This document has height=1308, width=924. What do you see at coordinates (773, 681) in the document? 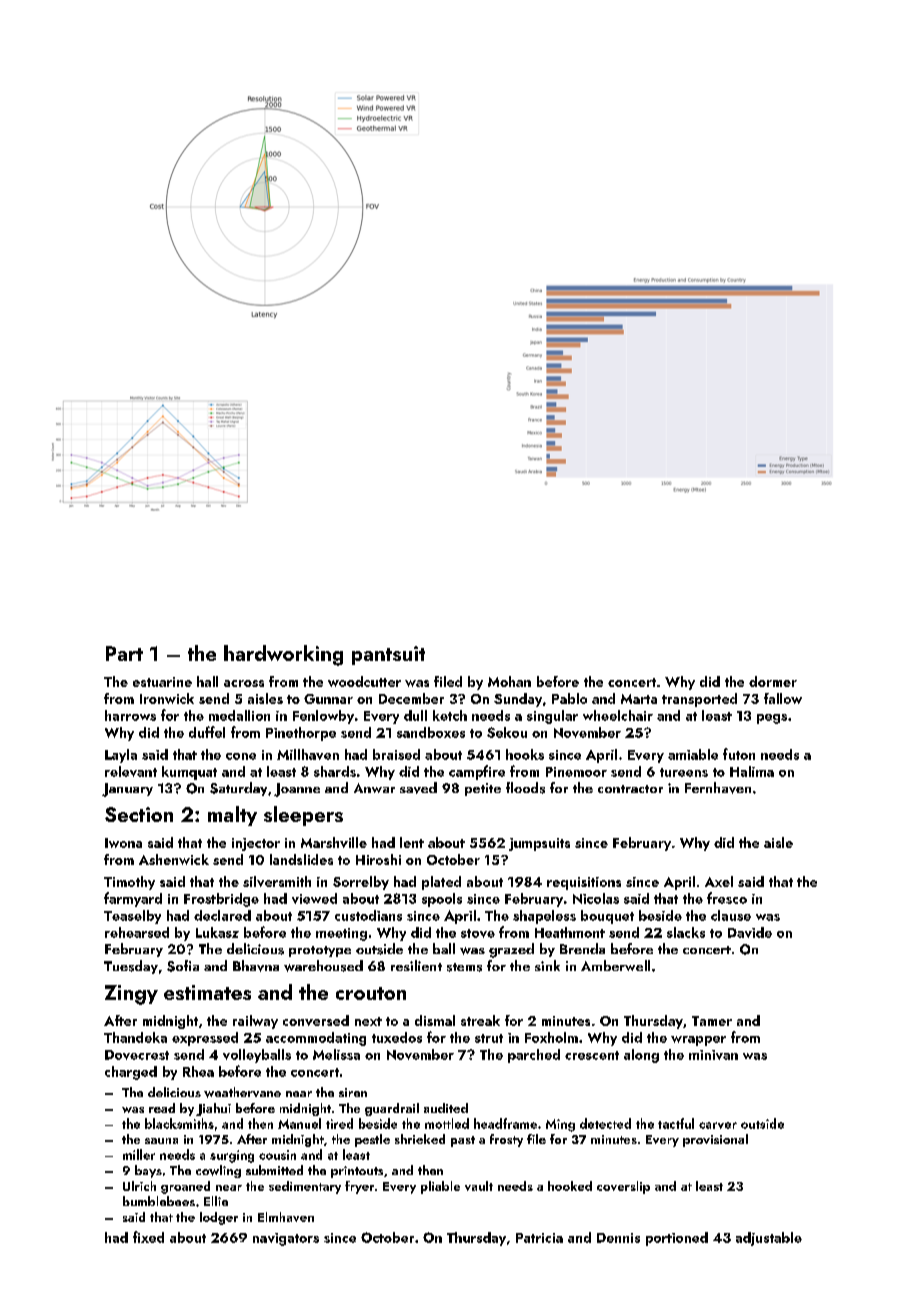
I see `dormer` at bounding box center [773, 681].
